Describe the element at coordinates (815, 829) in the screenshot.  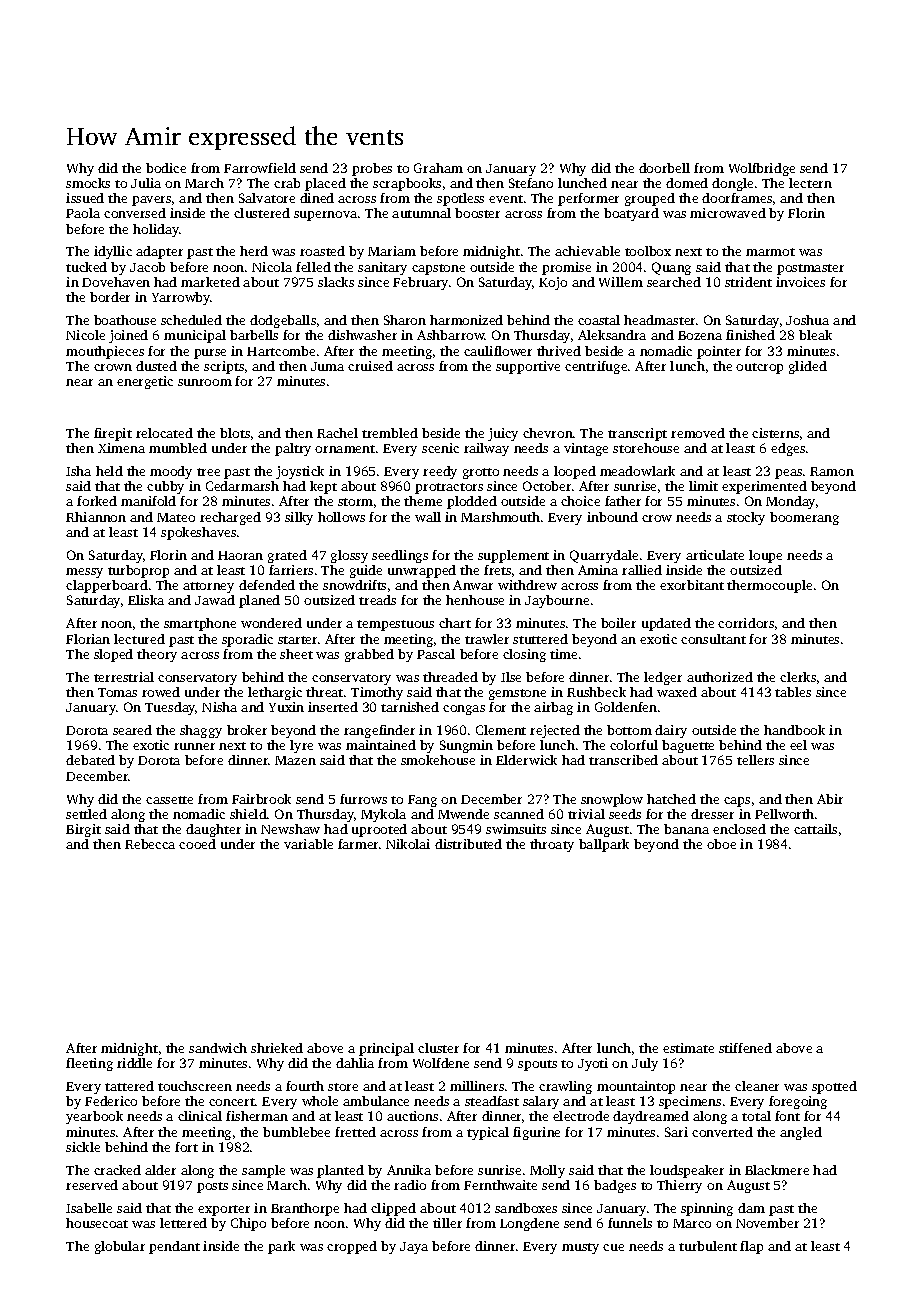
I see `cattails` at that location.
